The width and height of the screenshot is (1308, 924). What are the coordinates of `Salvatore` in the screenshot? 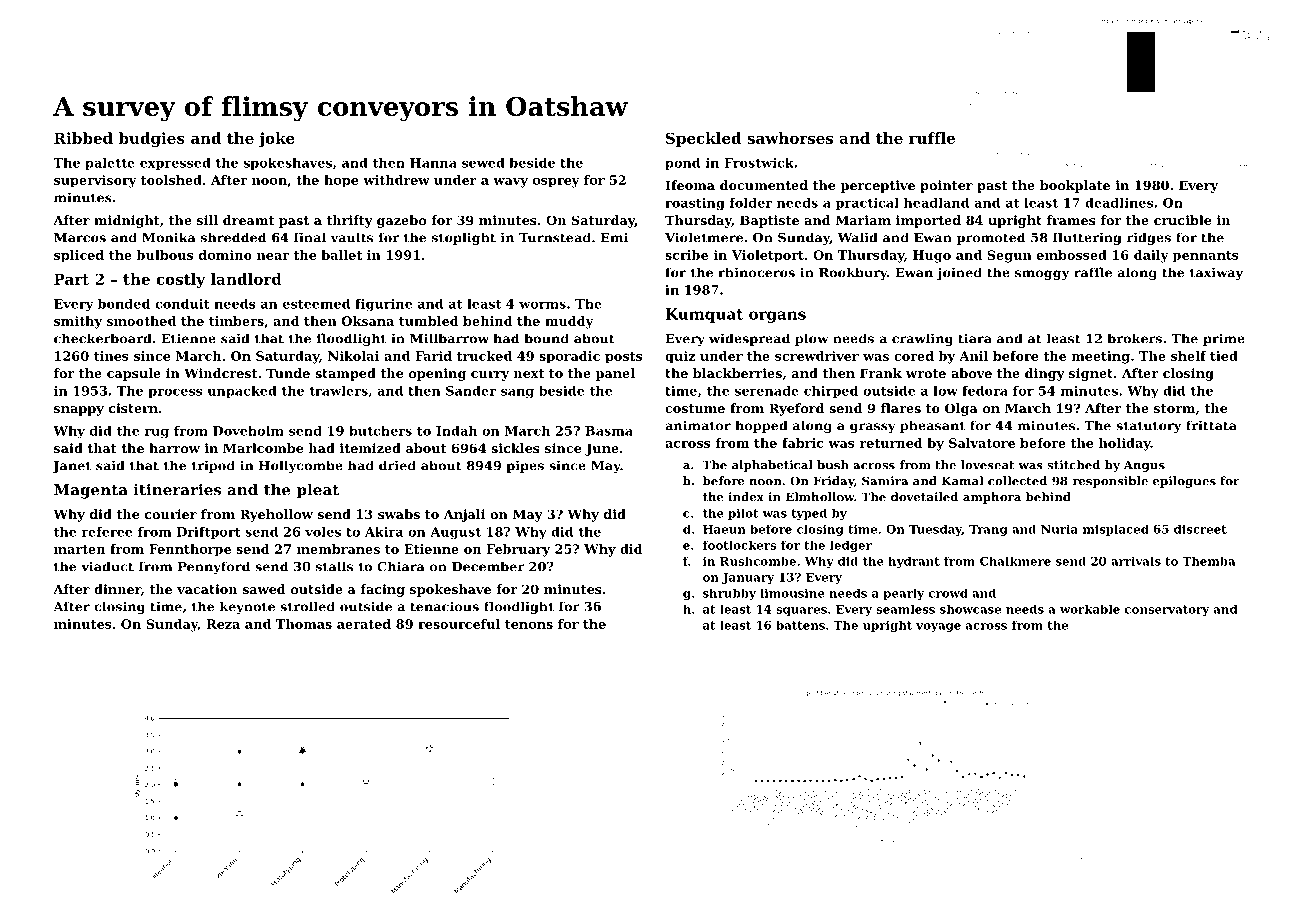 It's located at (982, 443).
